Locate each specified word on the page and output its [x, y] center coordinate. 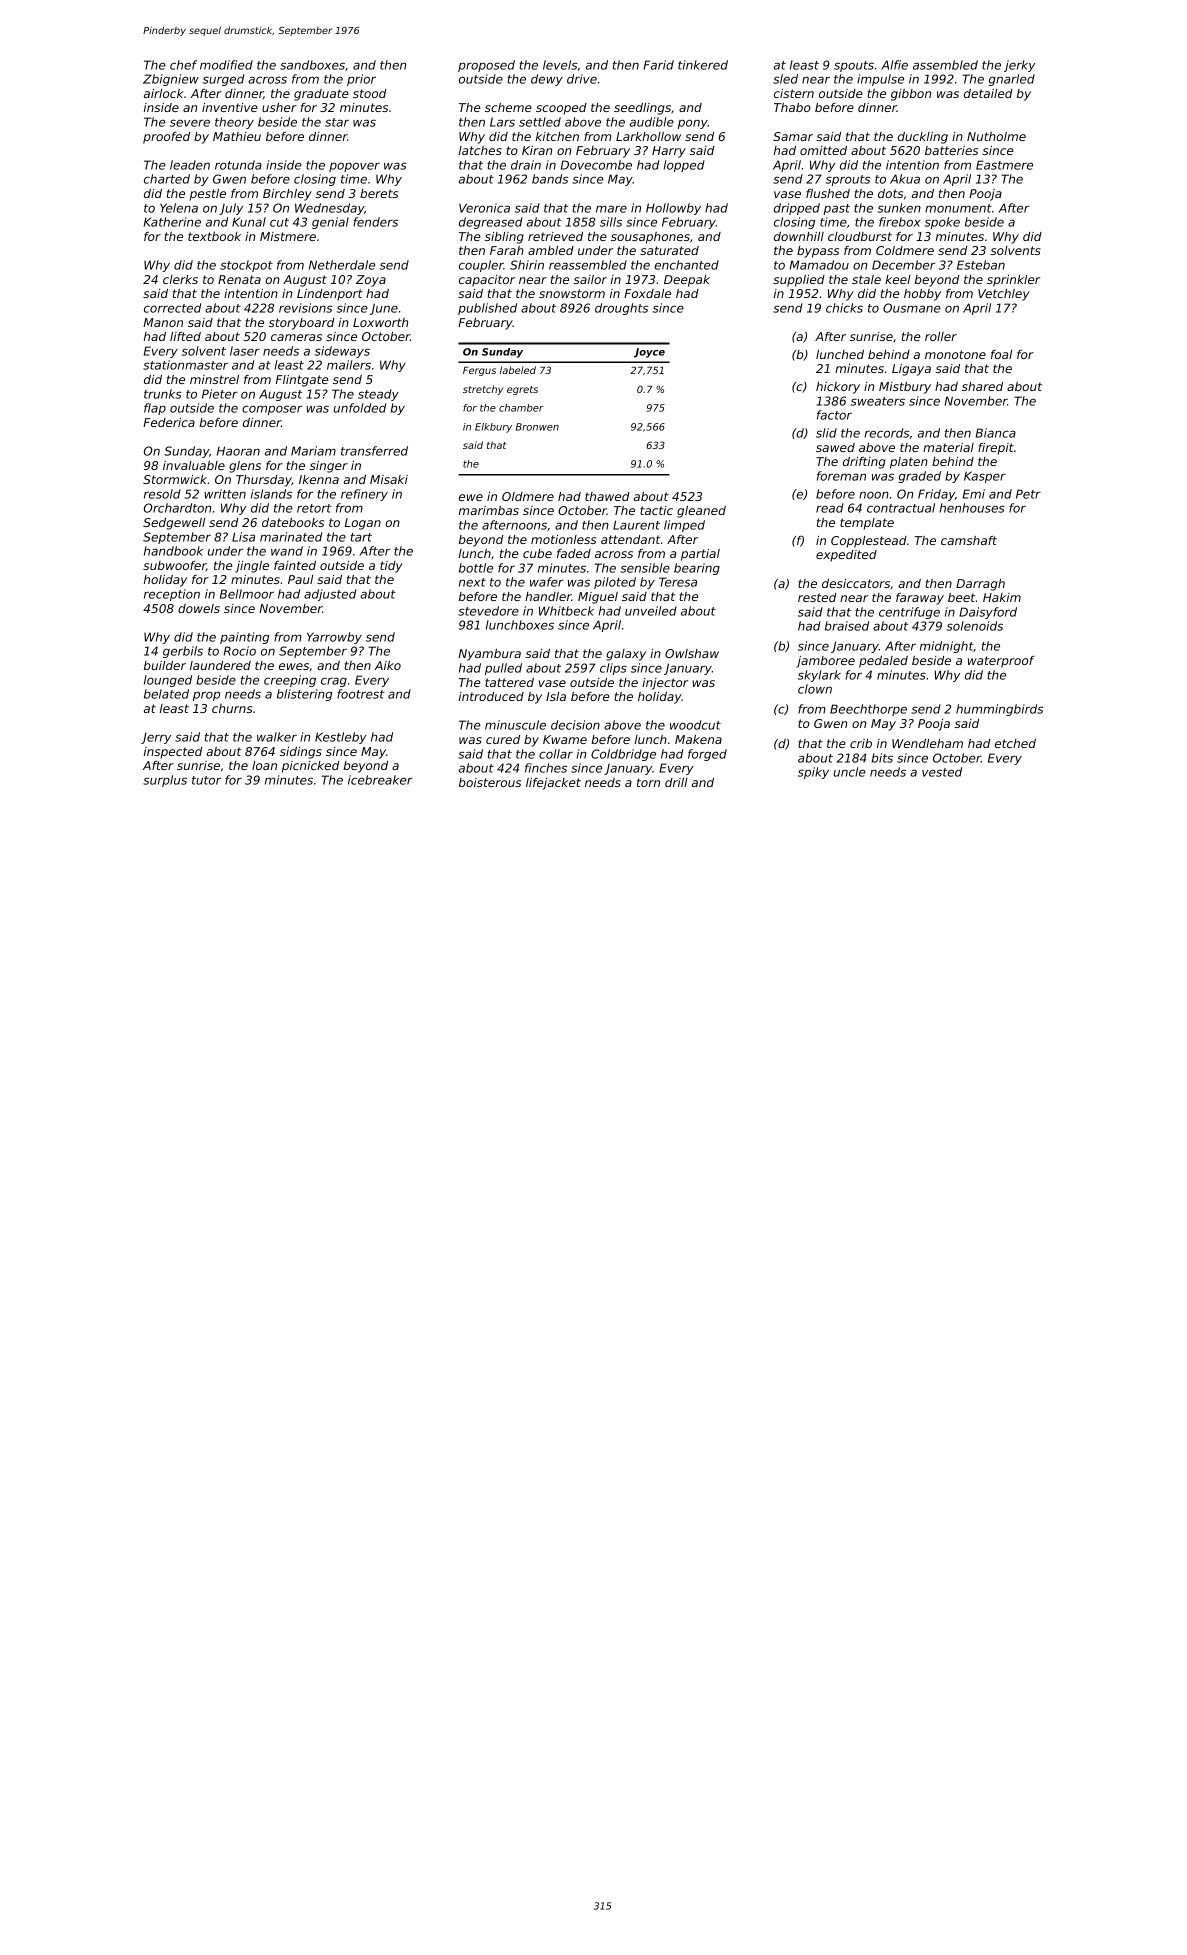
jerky [1019, 66]
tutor [206, 780]
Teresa [678, 582]
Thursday [264, 481]
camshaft [969, 540]
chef [183, 65]
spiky [813, 773]
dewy [547, 80]
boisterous [490, 782]
